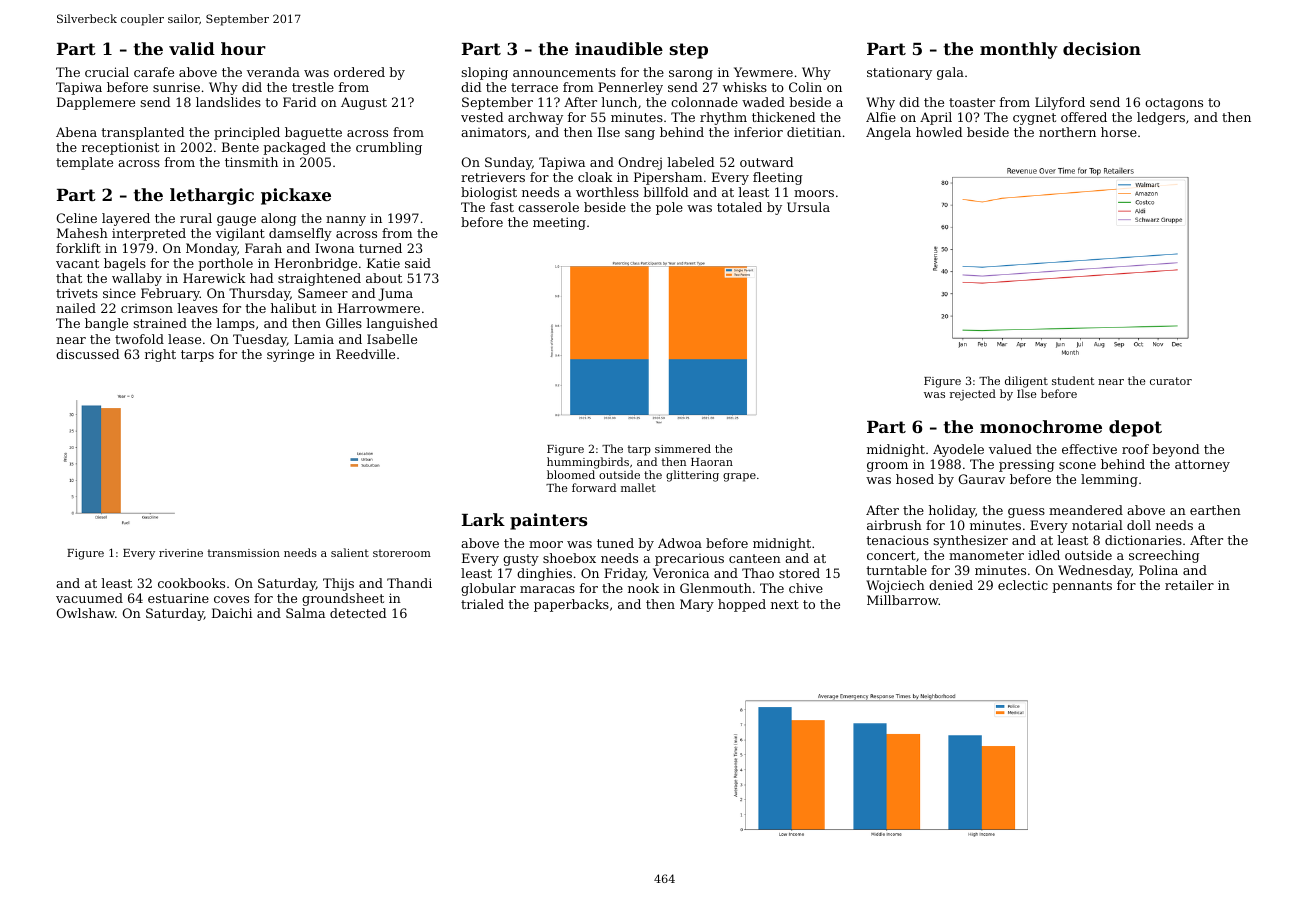  I want to click on attorney, so click(1202, 466).
